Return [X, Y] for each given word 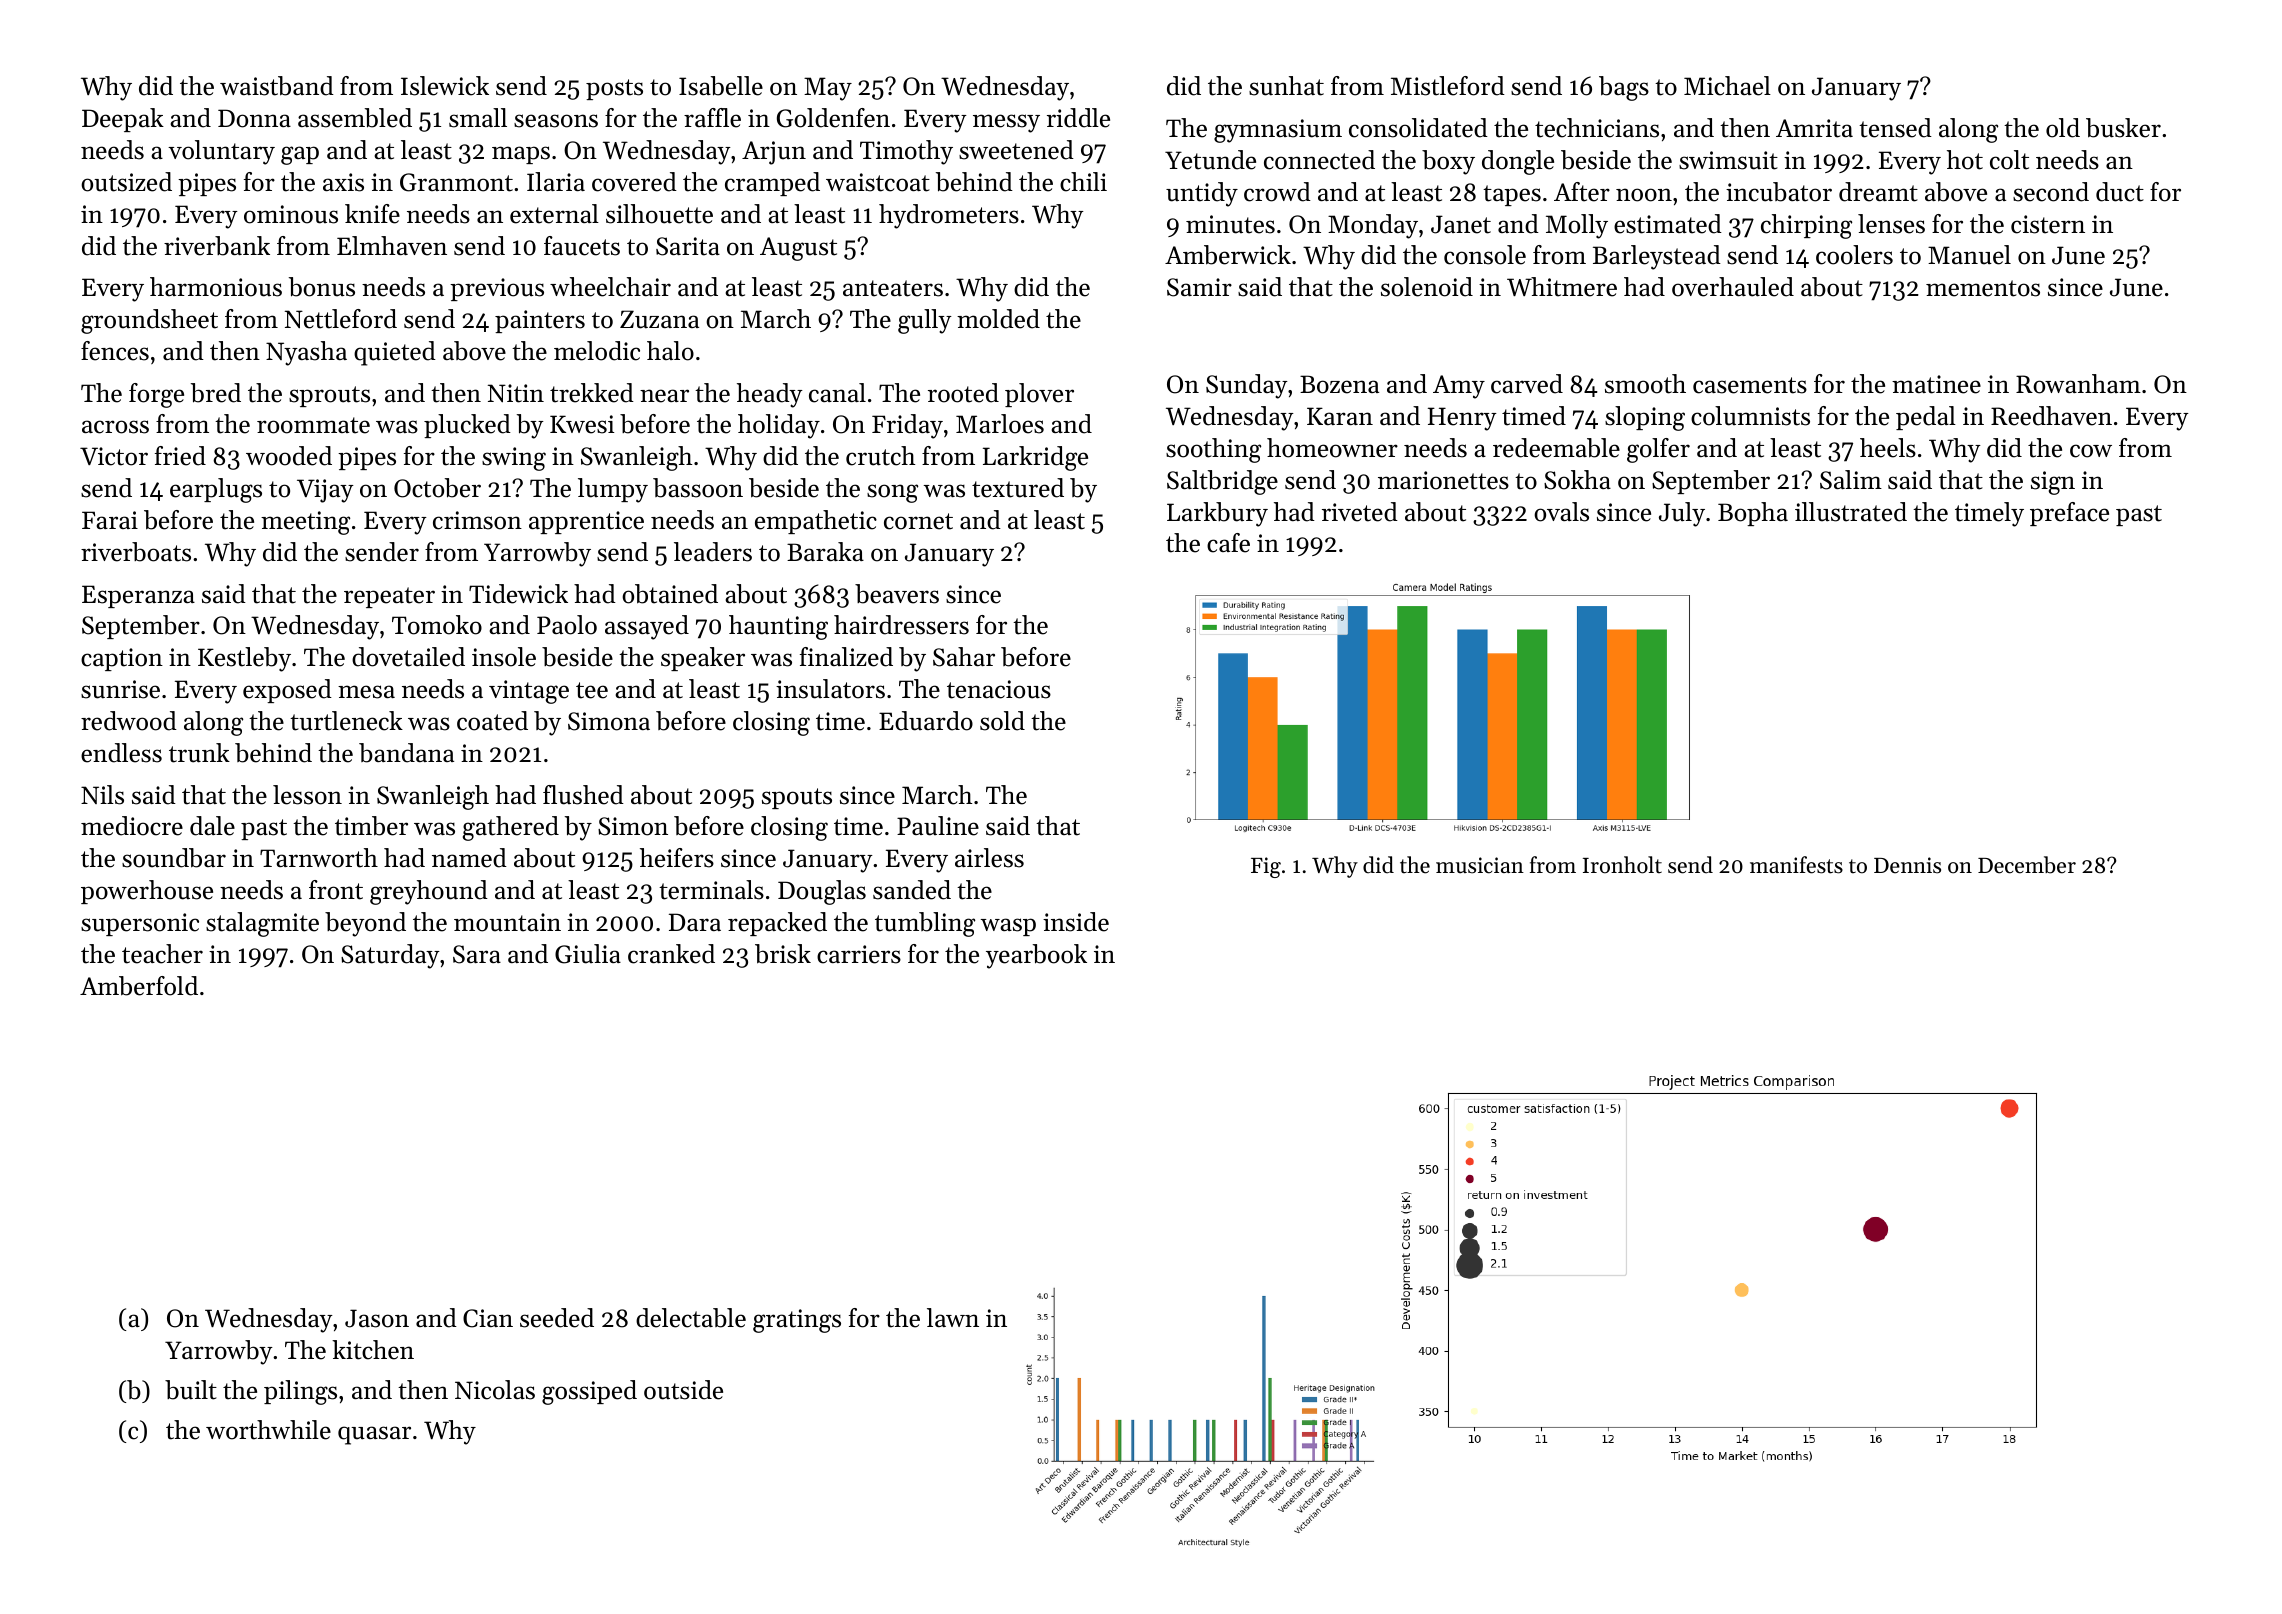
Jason [377, 1318]
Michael [1727, 86]
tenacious [999, 689]
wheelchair [610, 287]
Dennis [1907, 865]
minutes [1230, 224]
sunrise [120, 689]
